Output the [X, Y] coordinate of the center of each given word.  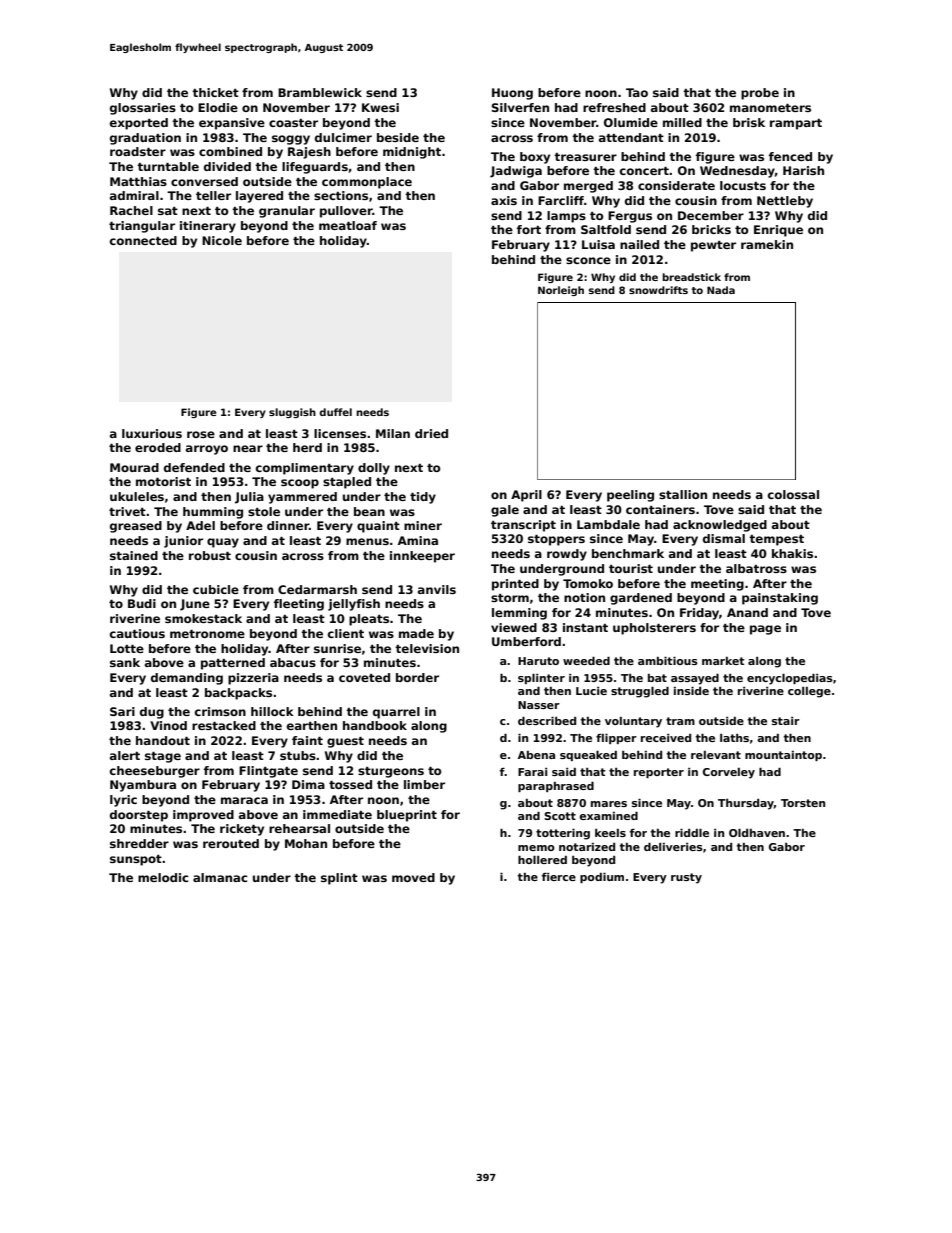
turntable [168, 166]
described [547, 721]
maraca [244, 800]
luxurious [152, 433]
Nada [721, 290]
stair [786, 721]
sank [125, 662]
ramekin [767, 244]
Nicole [222, 240]
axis [504, 200]
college [809, 692]
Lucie [591, 691]
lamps [566, 217]
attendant [631, 137]
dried [431, 433]
